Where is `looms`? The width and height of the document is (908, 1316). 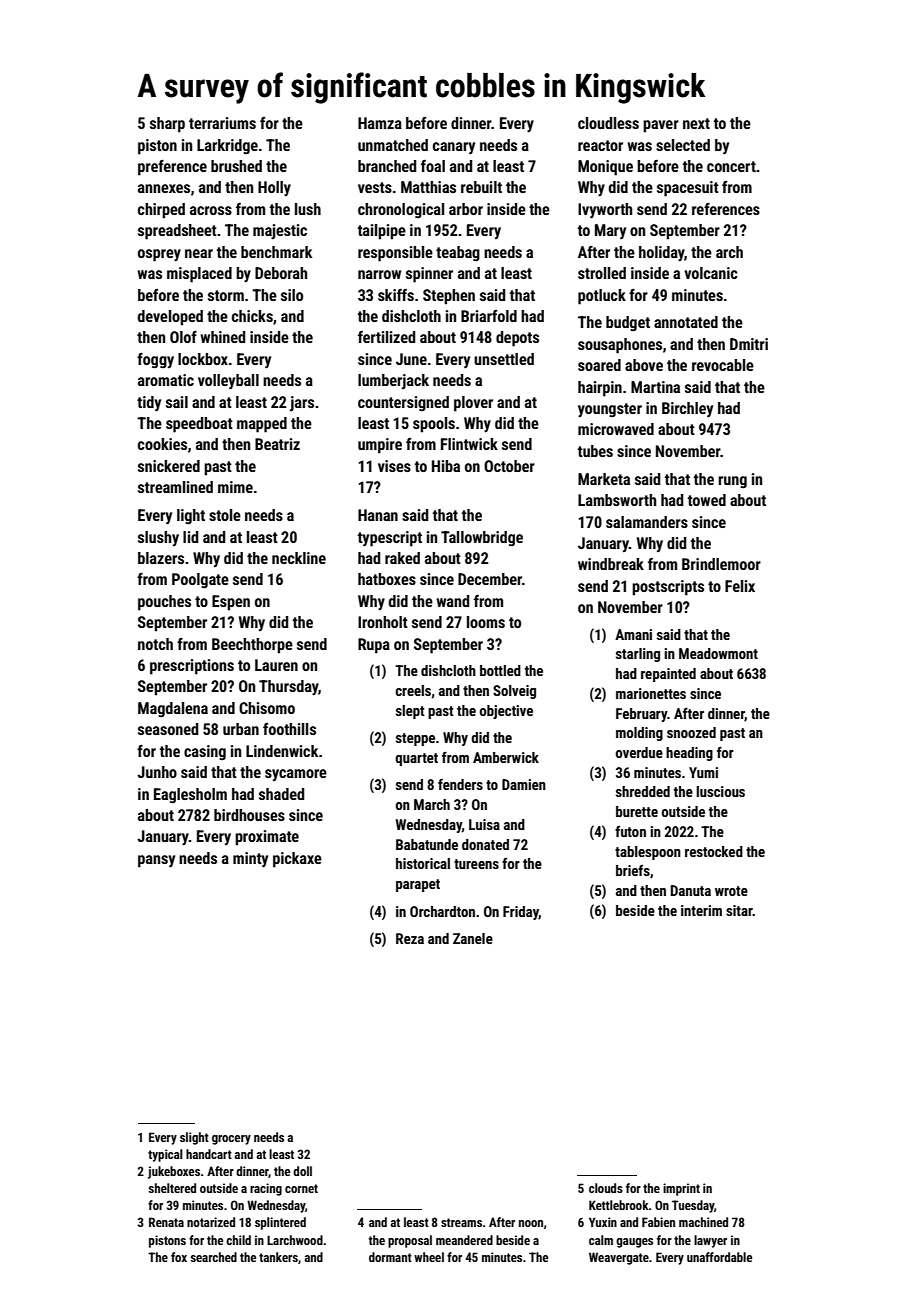
looms is located at coordinates (486, 622).
